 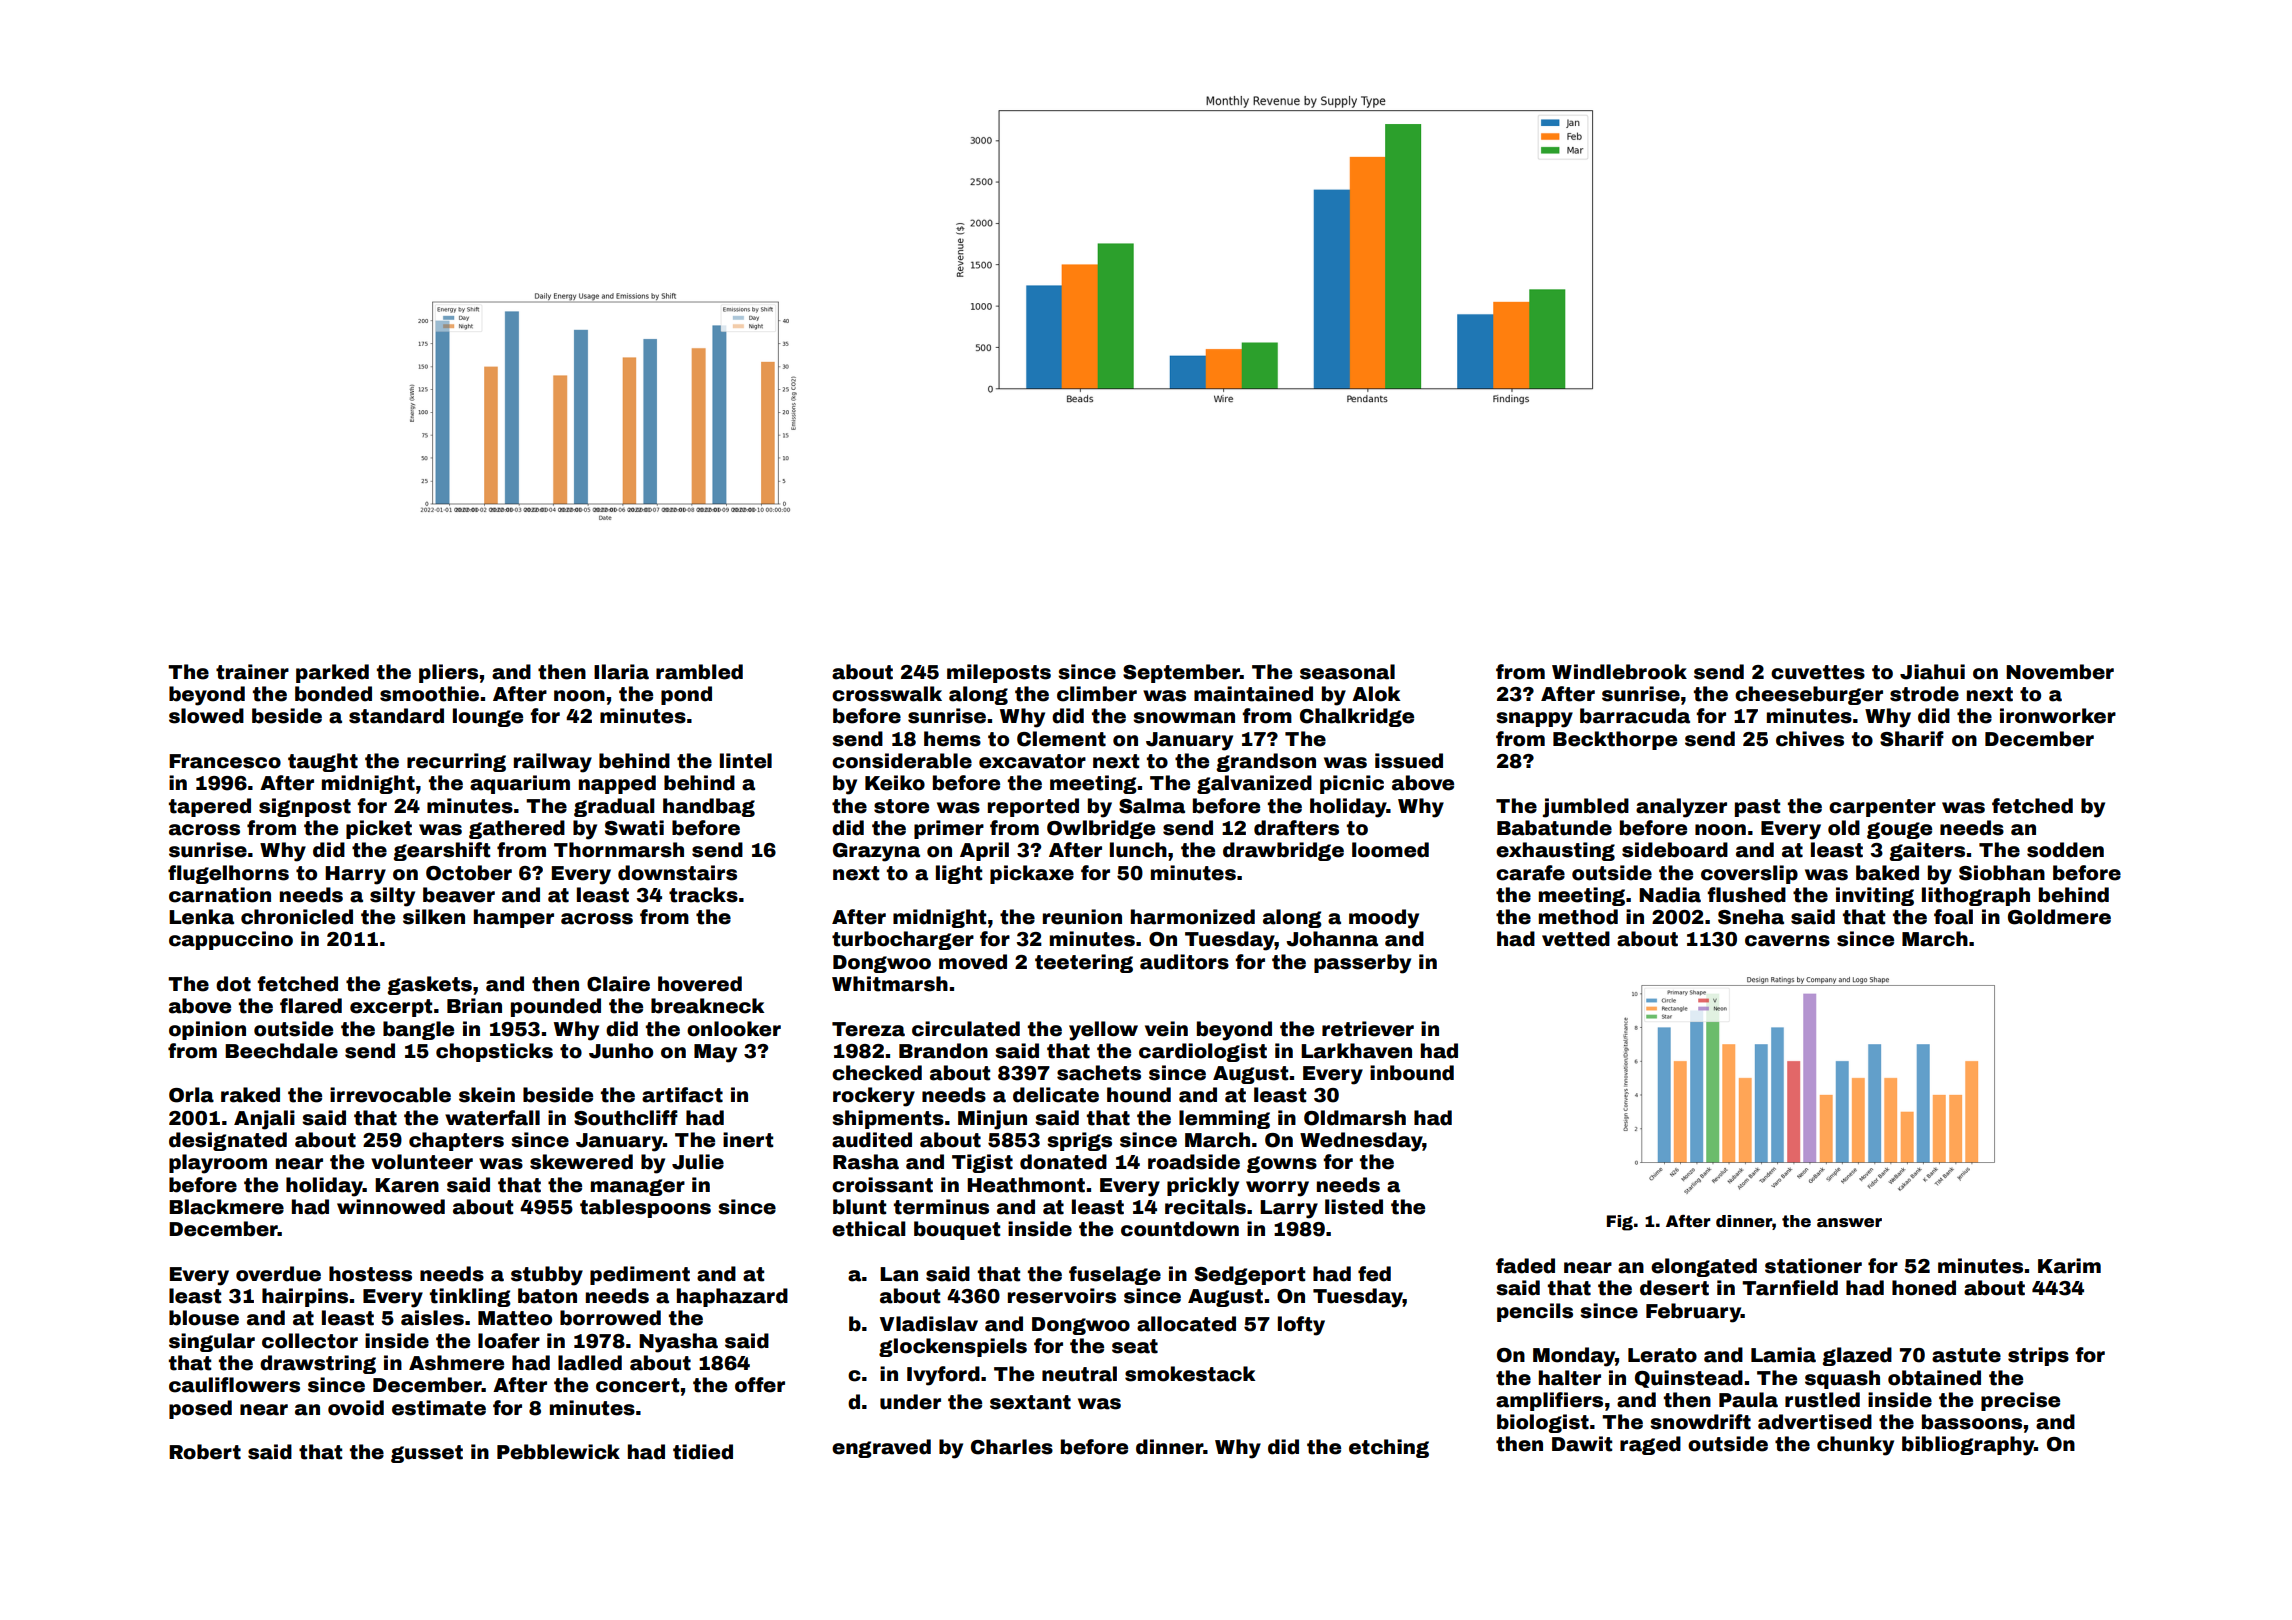 What do you see at coordinates (205, 1452) in the screenshot?
I see `Robert` at bounding box center [205, 1452].
